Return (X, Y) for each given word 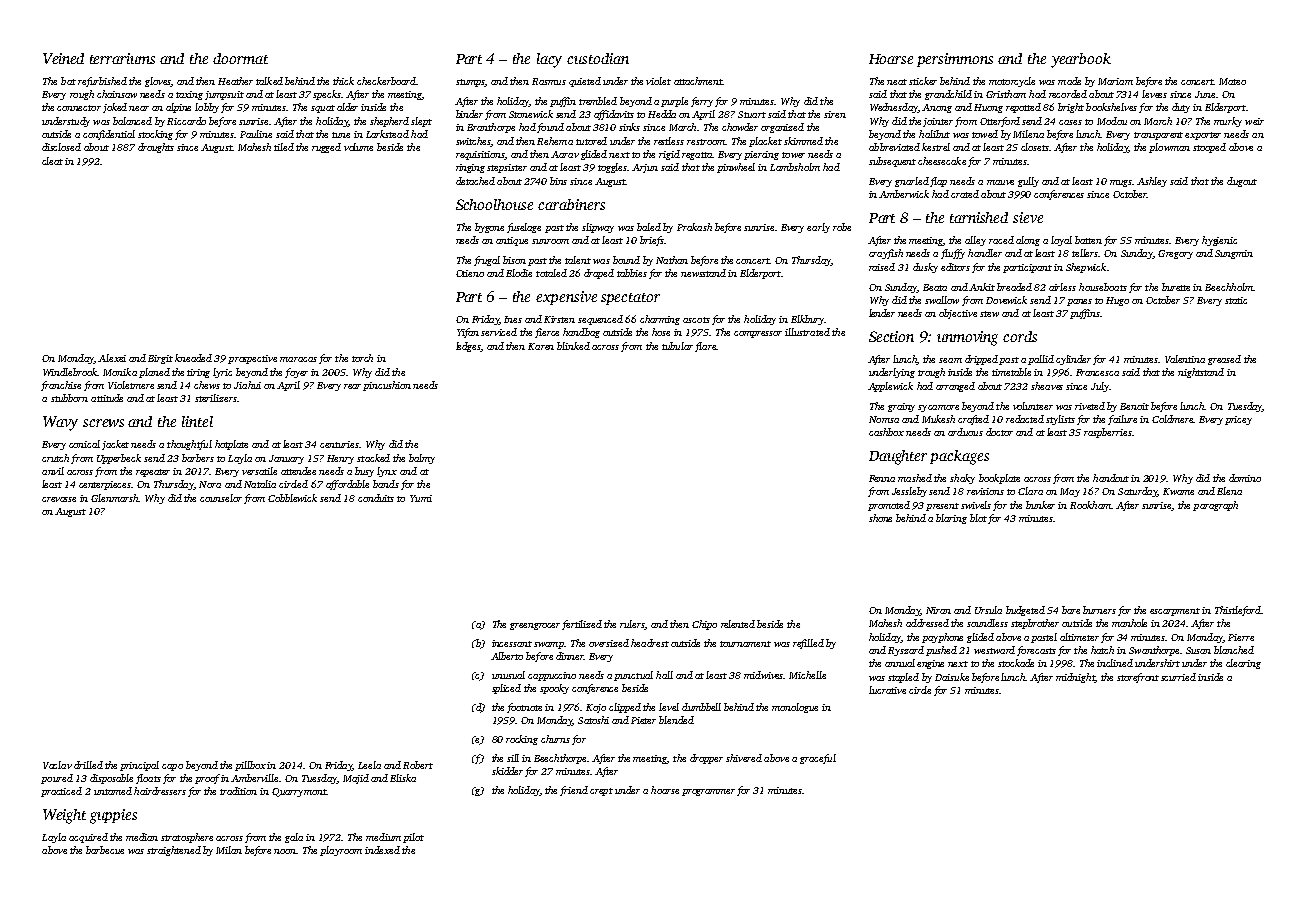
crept (601, 792)
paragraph (1215, 506)
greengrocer (535, 626)
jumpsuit (224, 95)
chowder (740, 127)
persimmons (955, 60)
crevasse (59, 499)
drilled (88, 765)
